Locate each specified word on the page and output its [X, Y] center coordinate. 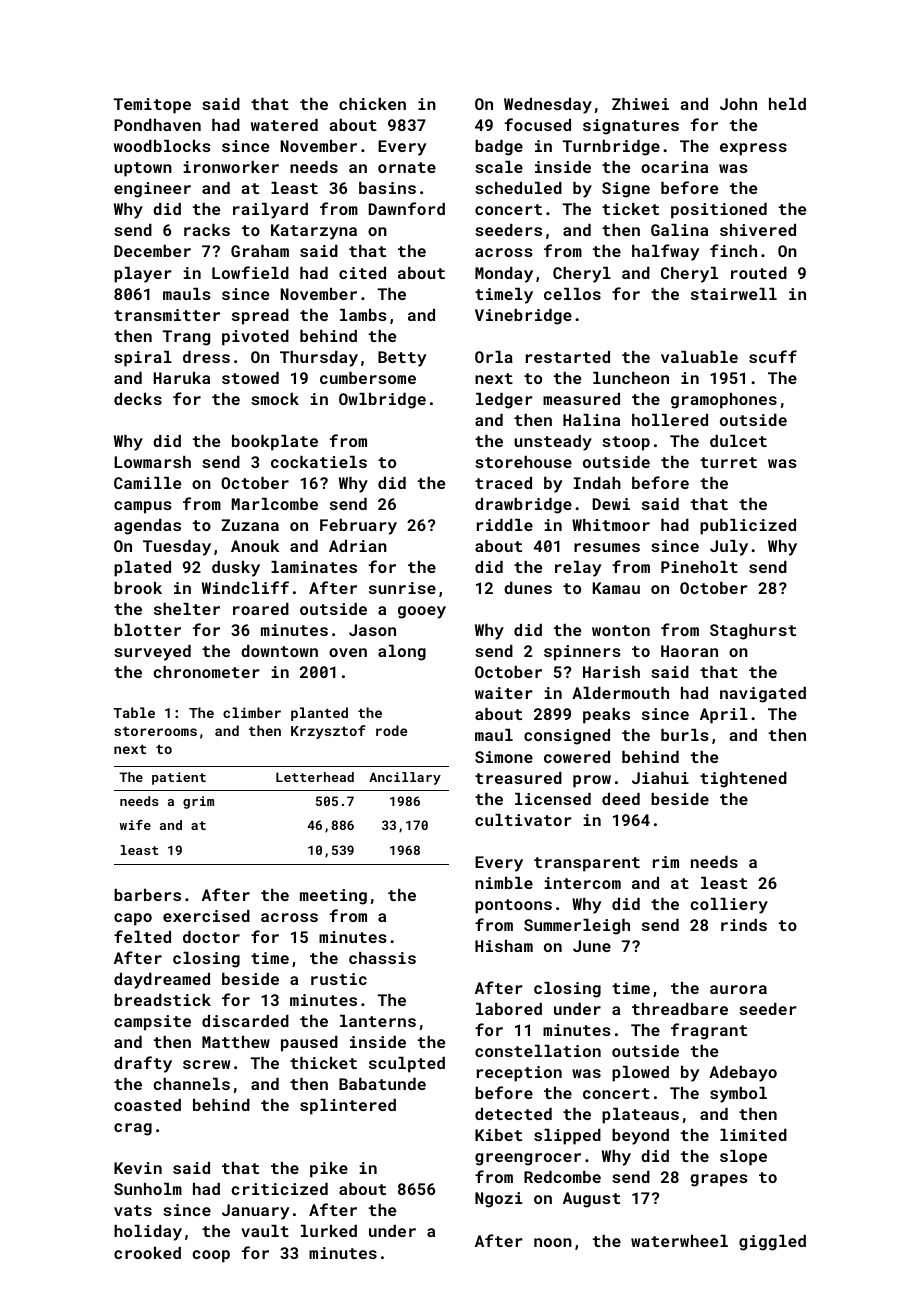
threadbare [680, 1009]
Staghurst [753, 632]
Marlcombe [275, 504]
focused [538, 124]
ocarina [674, 167]
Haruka [181, 378]
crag [133, 1129]
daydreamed [162, 981]
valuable [699, 357]
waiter [504, 693]
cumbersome [368, 378]
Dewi [611, 504]
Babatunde [382, 1084]
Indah [597, 483]
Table [134, 712]
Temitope [152, 106]
